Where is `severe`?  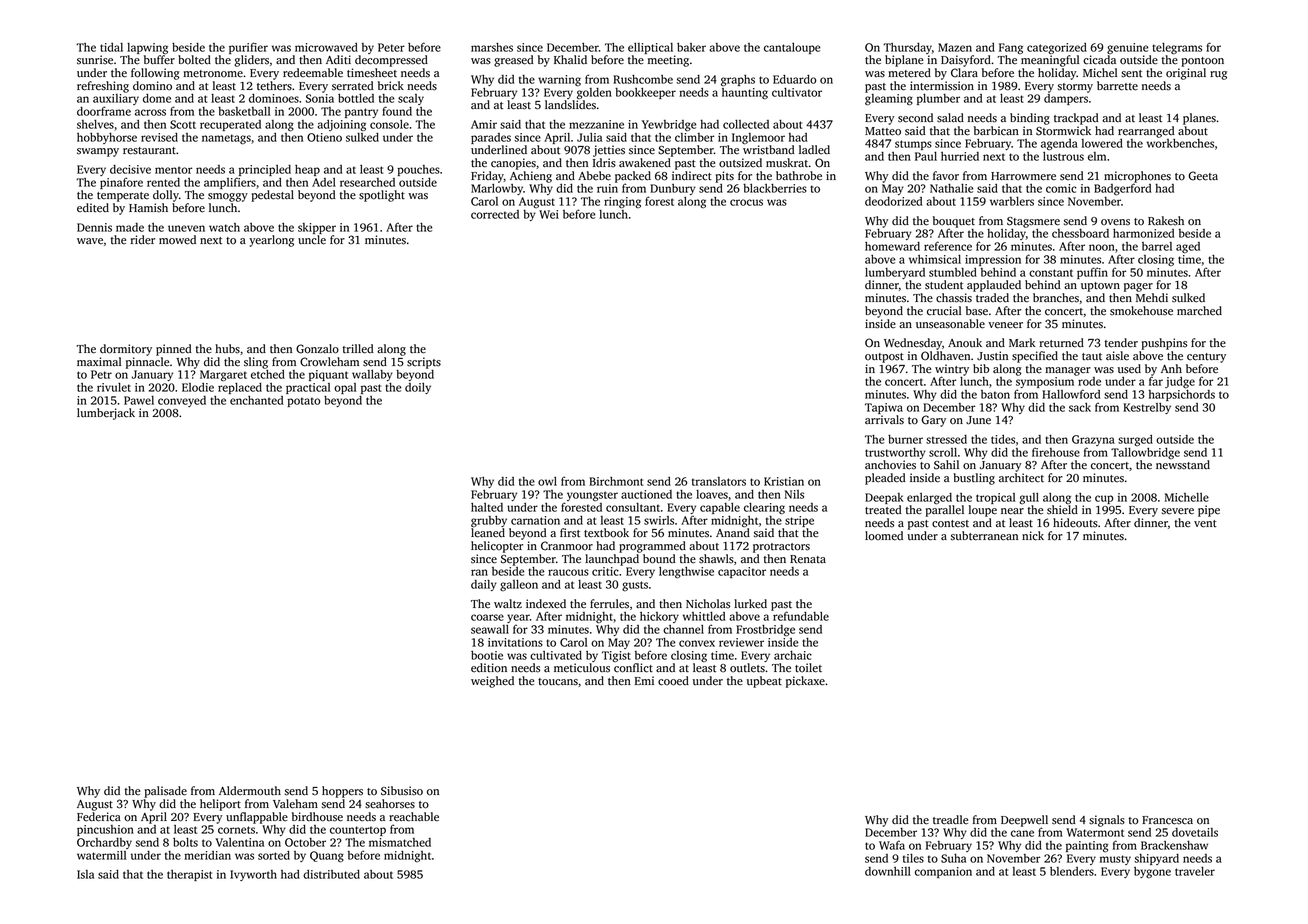
severe is located at coordinates (1178, 511).
